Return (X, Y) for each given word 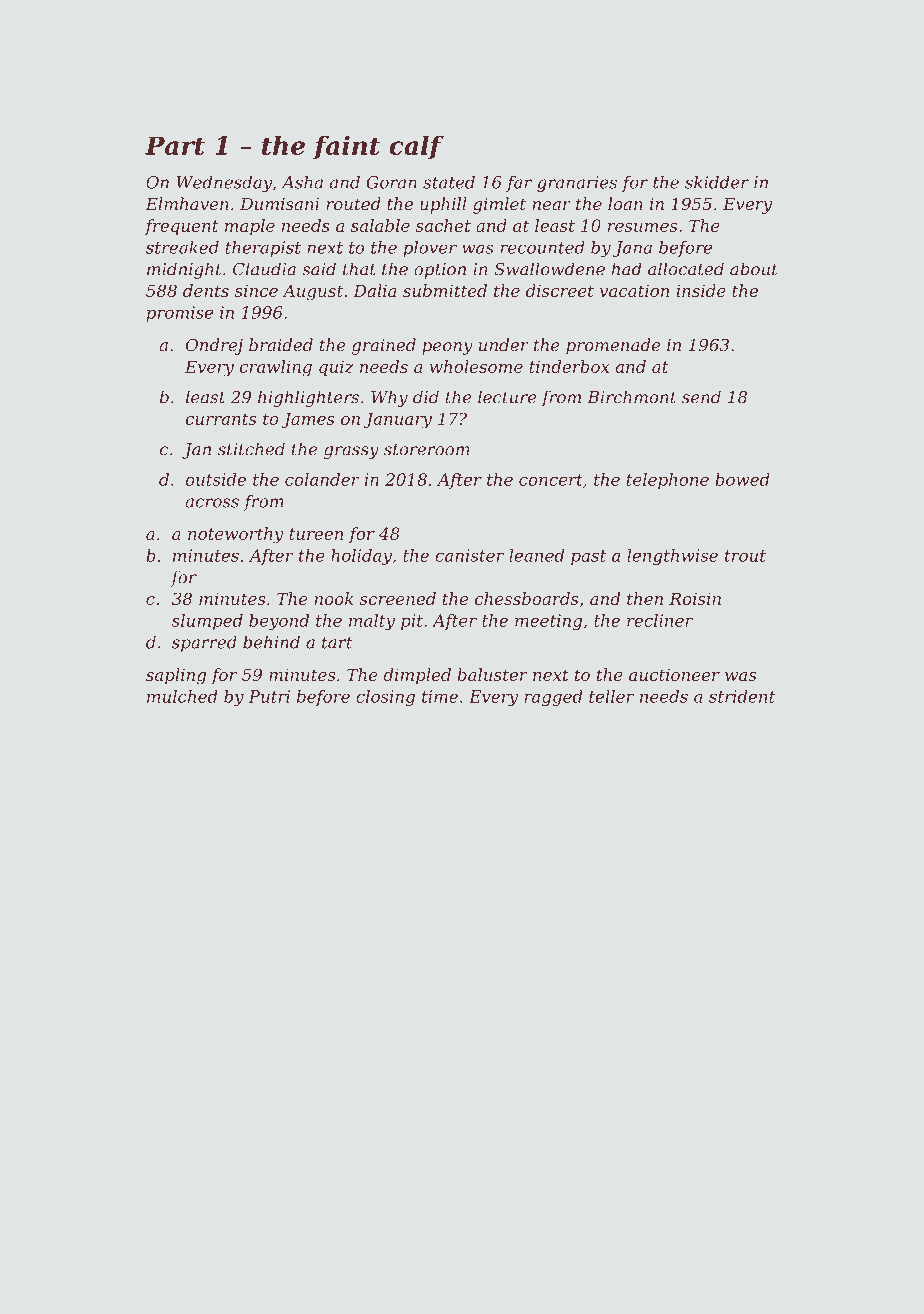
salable (380, 225)
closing (385, 698)
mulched (182, 696)
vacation (634, 291)
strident (742, 696)
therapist (263, 249)
